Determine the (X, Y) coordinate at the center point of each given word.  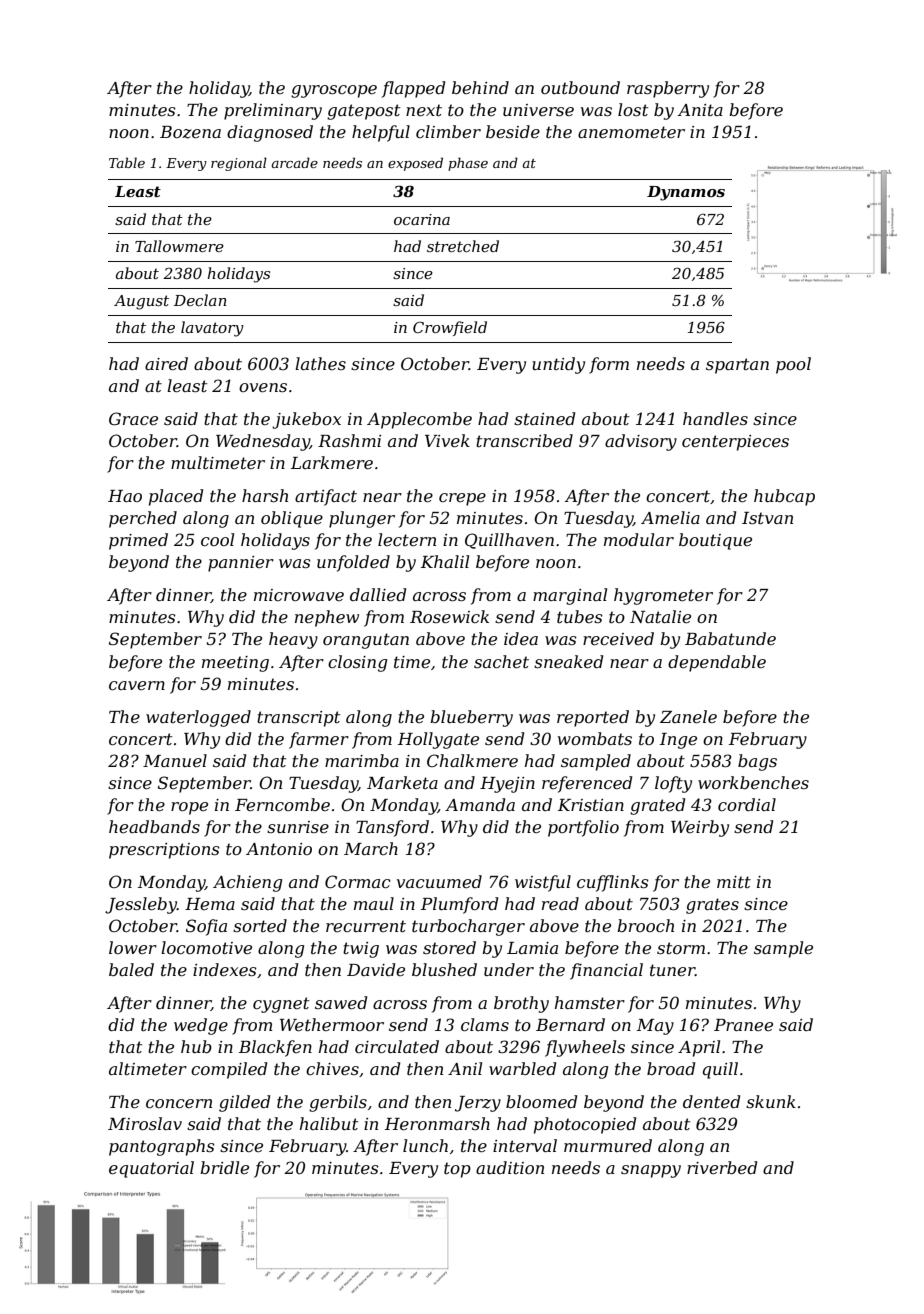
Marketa (402, 782)
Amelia (670, 517)
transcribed (524, 440)
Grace (133, 418)
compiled (229, 1070)
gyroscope (334, 91)
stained (544, 418)
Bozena (190, 132)
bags (757, 762)
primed (138, 541)
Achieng (247, 883)
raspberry (668, 89)
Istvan (767, 518)
